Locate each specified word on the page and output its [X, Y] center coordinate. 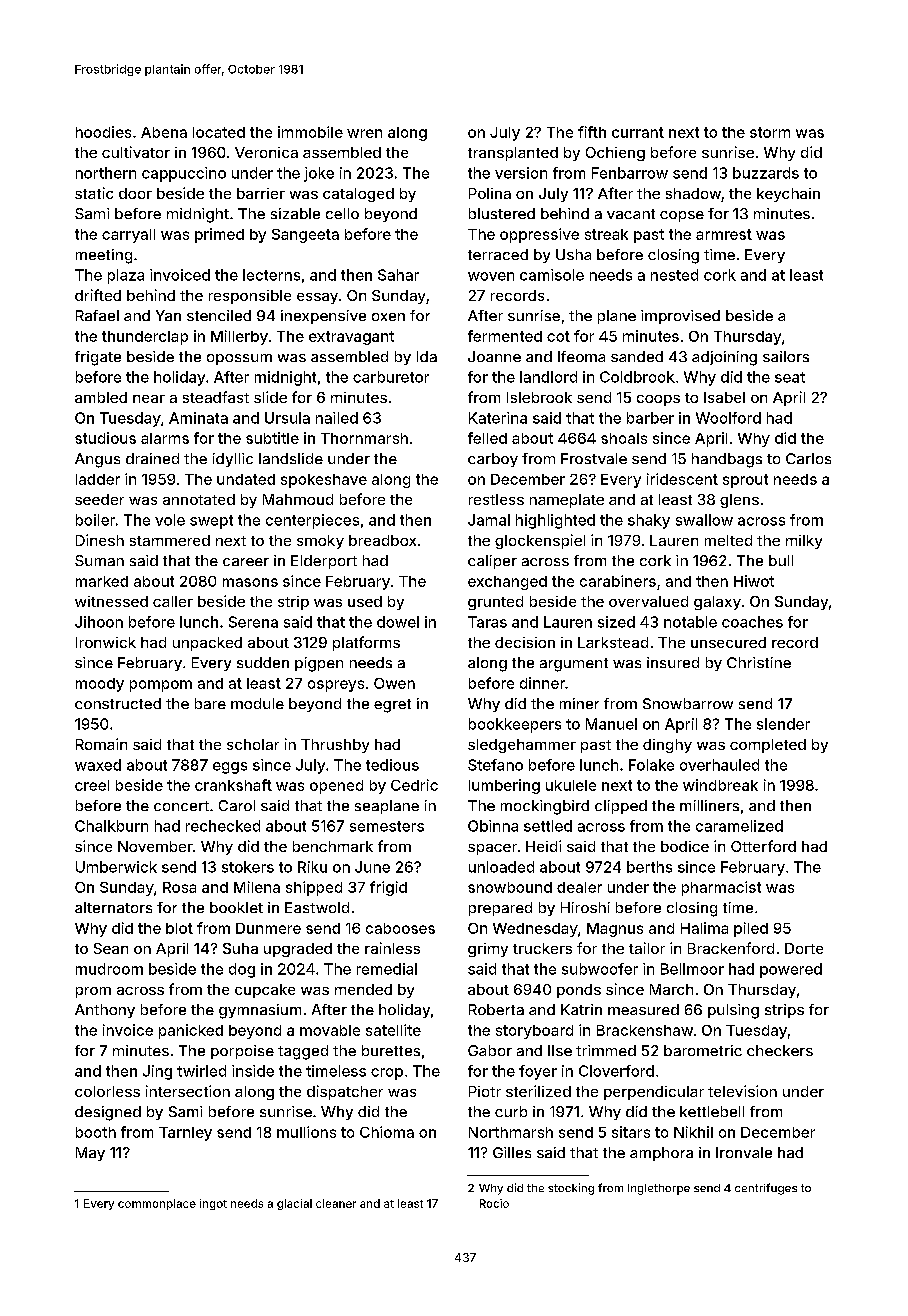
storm [770, 132]
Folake [651, 765]
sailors [786, 356]
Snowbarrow [688, 703]
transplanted [513, 154]
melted [728, 540]
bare [210, 703]
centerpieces [312, 521]
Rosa [179, 887]
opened [336, 787]
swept [211, 522]
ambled [101, 397]
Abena [164, 132]
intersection [188, 1091]
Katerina [498, 418]
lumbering [504, 786]
